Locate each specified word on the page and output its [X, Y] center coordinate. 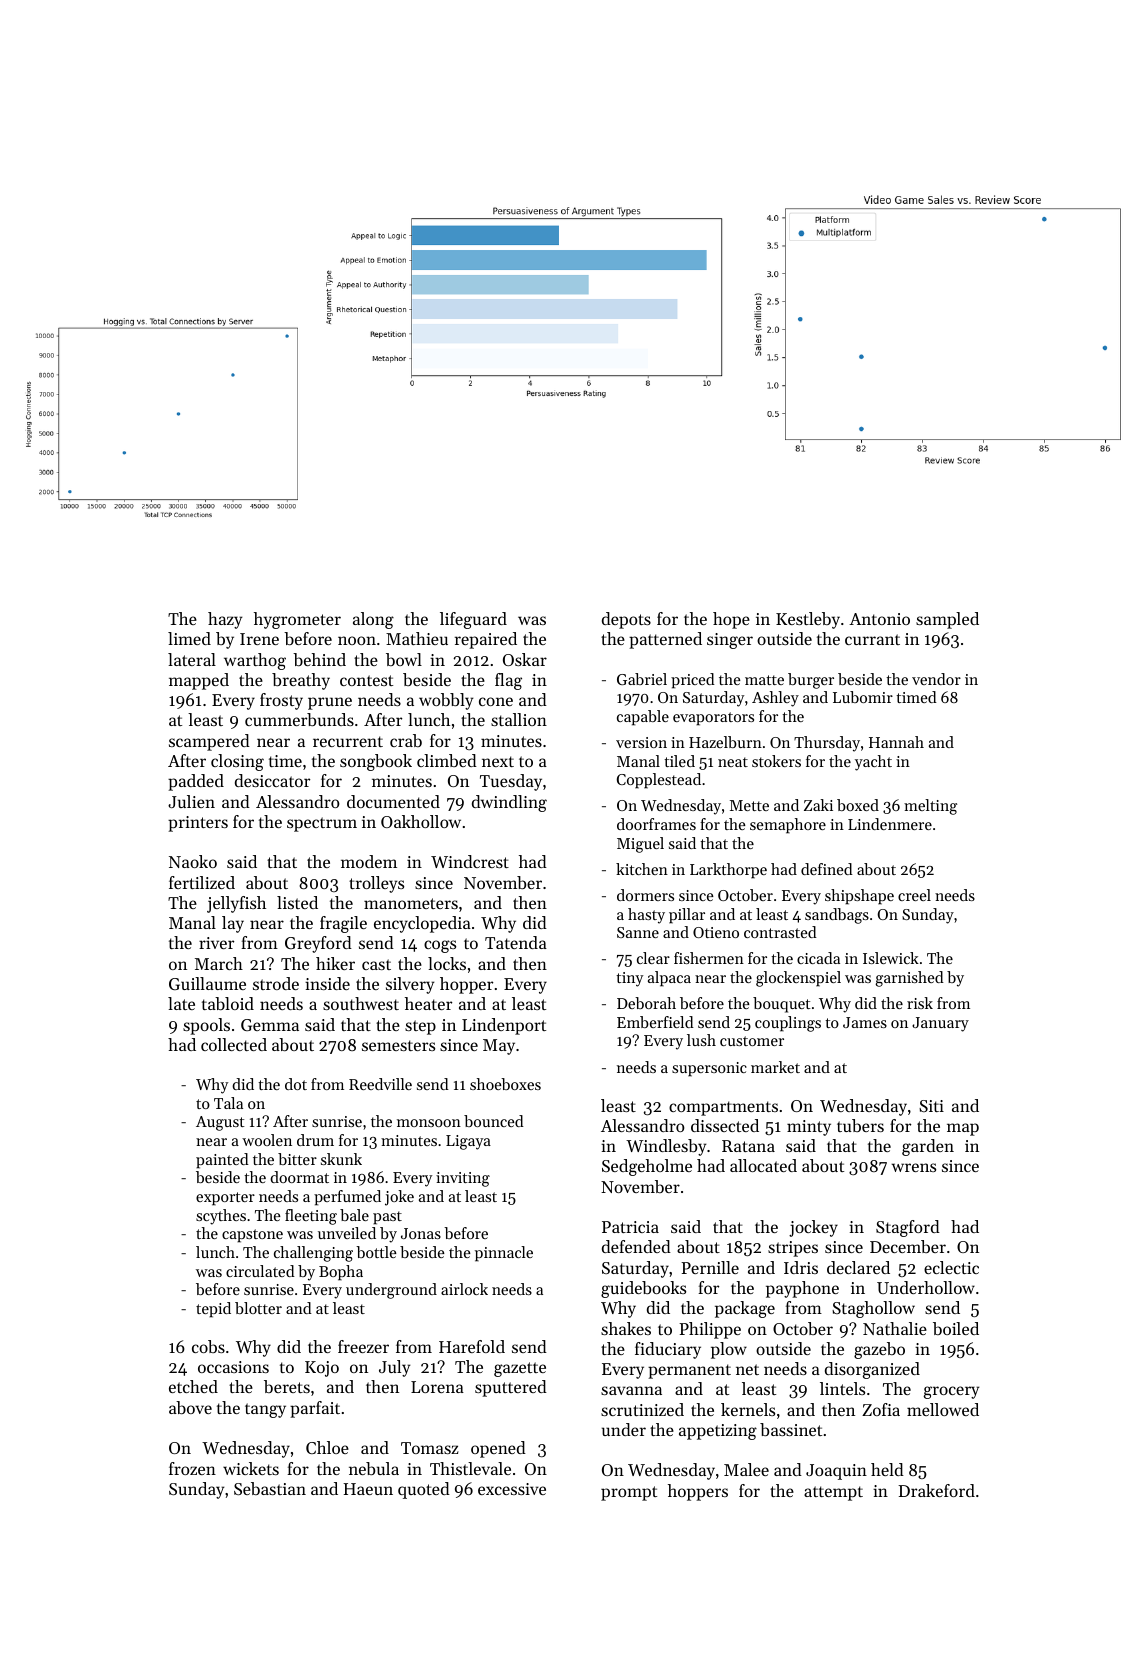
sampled [947, 620]
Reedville [380, 1084]
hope [731, 620]
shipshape [859, 897]
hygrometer [297, 620]
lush [701, 1040]
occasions [233, 1367]
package [745, 1309]
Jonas [421, 1233]
